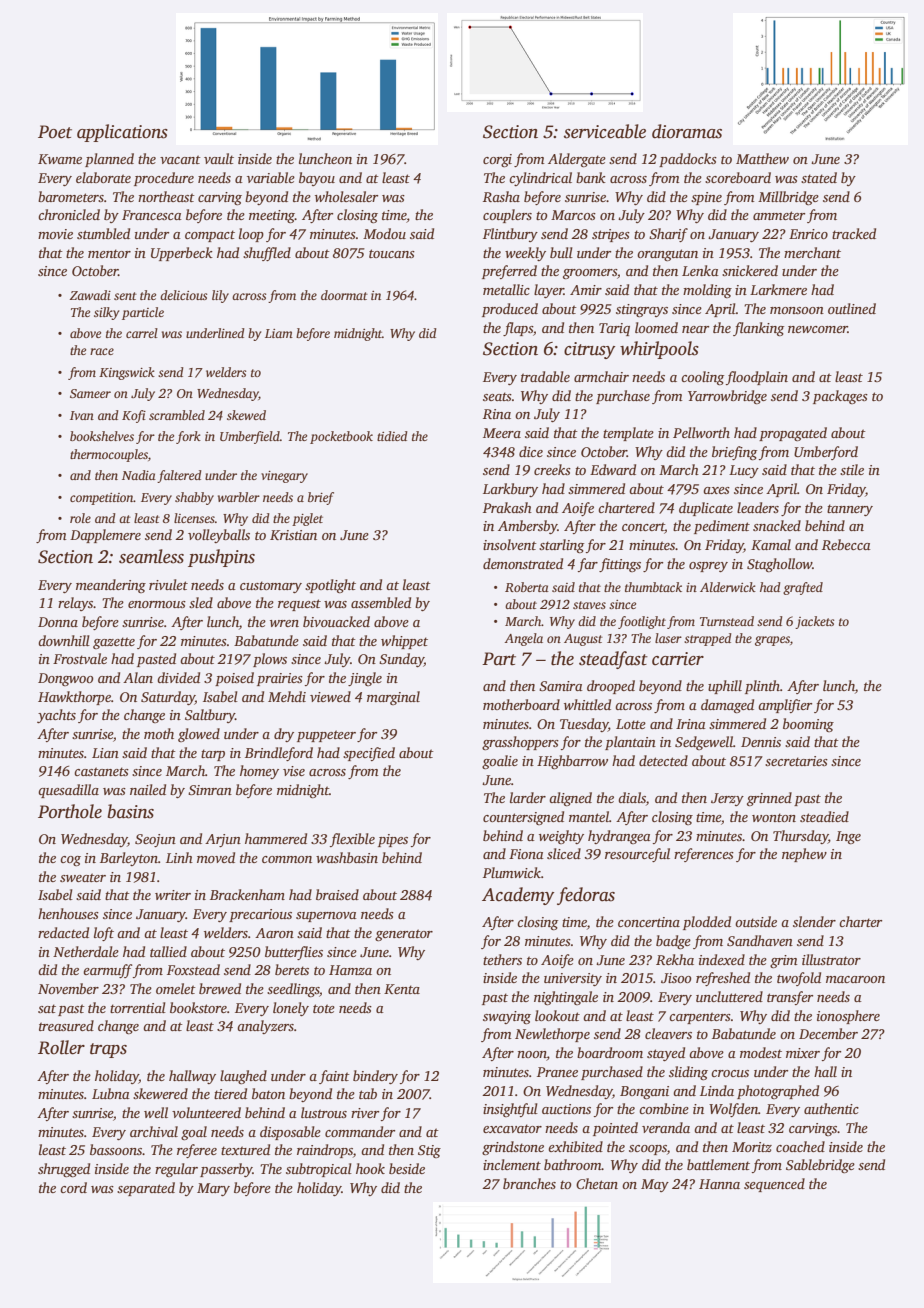 This screenshot has width=924, height=1308. Describe the element at coordinates (506, 289) in the screenshot. I see `metallic` at that location.
